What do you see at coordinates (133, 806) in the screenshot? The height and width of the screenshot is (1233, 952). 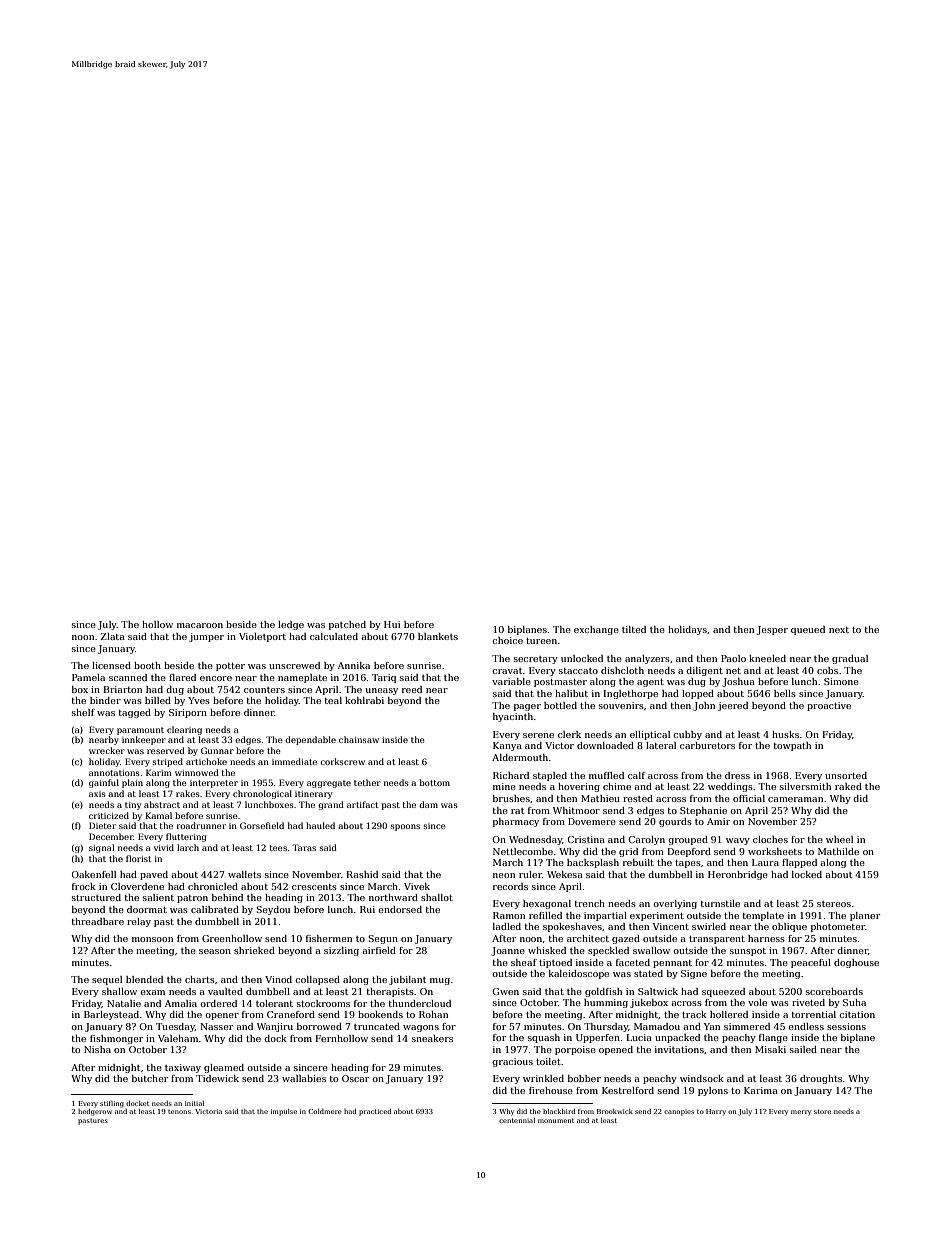 I see `tiny` at bounding box center [133, 806].
